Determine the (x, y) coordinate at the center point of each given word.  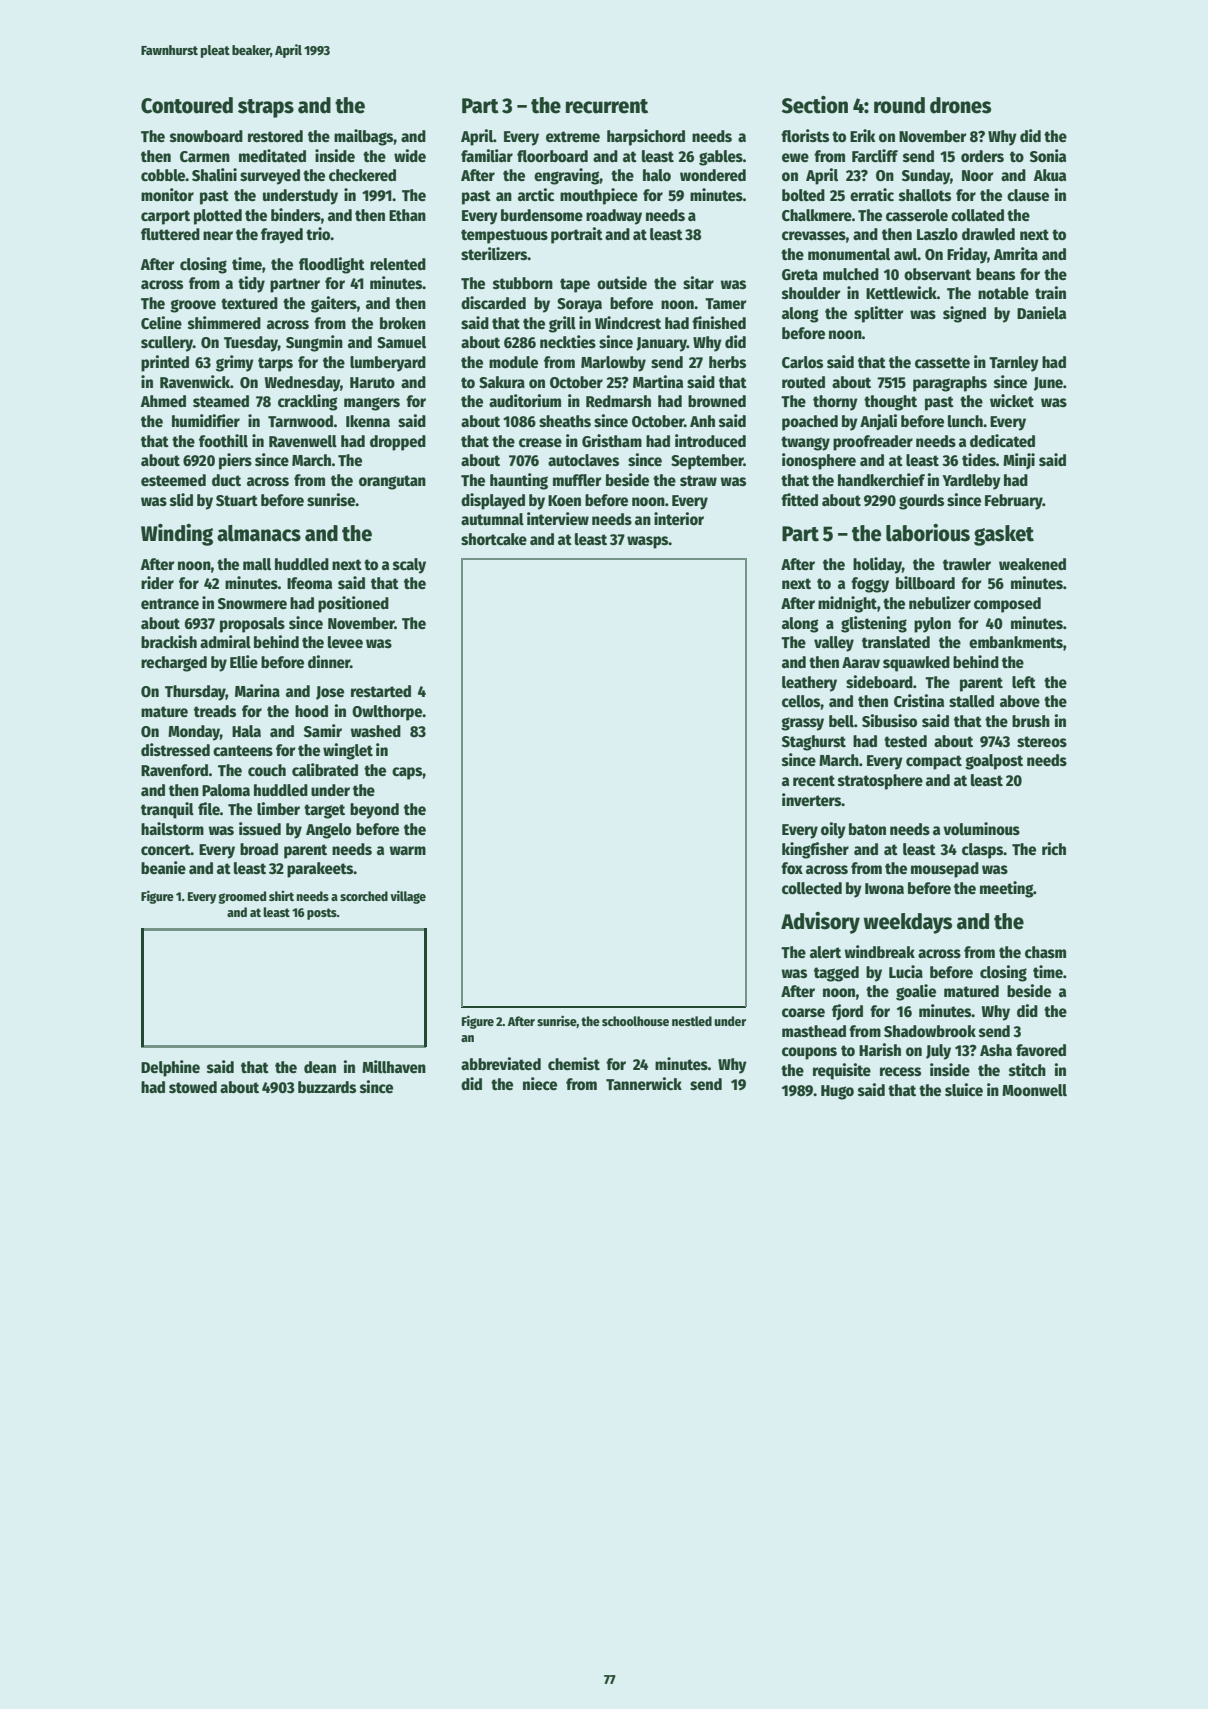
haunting (519, 481)
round (899, 105)
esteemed (173, 480)
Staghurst (814, 743)
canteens (243, 751)
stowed (193, 1087)
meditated (272, 156)
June (1048, 384)
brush (1031, 721)
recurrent (607, 106)
